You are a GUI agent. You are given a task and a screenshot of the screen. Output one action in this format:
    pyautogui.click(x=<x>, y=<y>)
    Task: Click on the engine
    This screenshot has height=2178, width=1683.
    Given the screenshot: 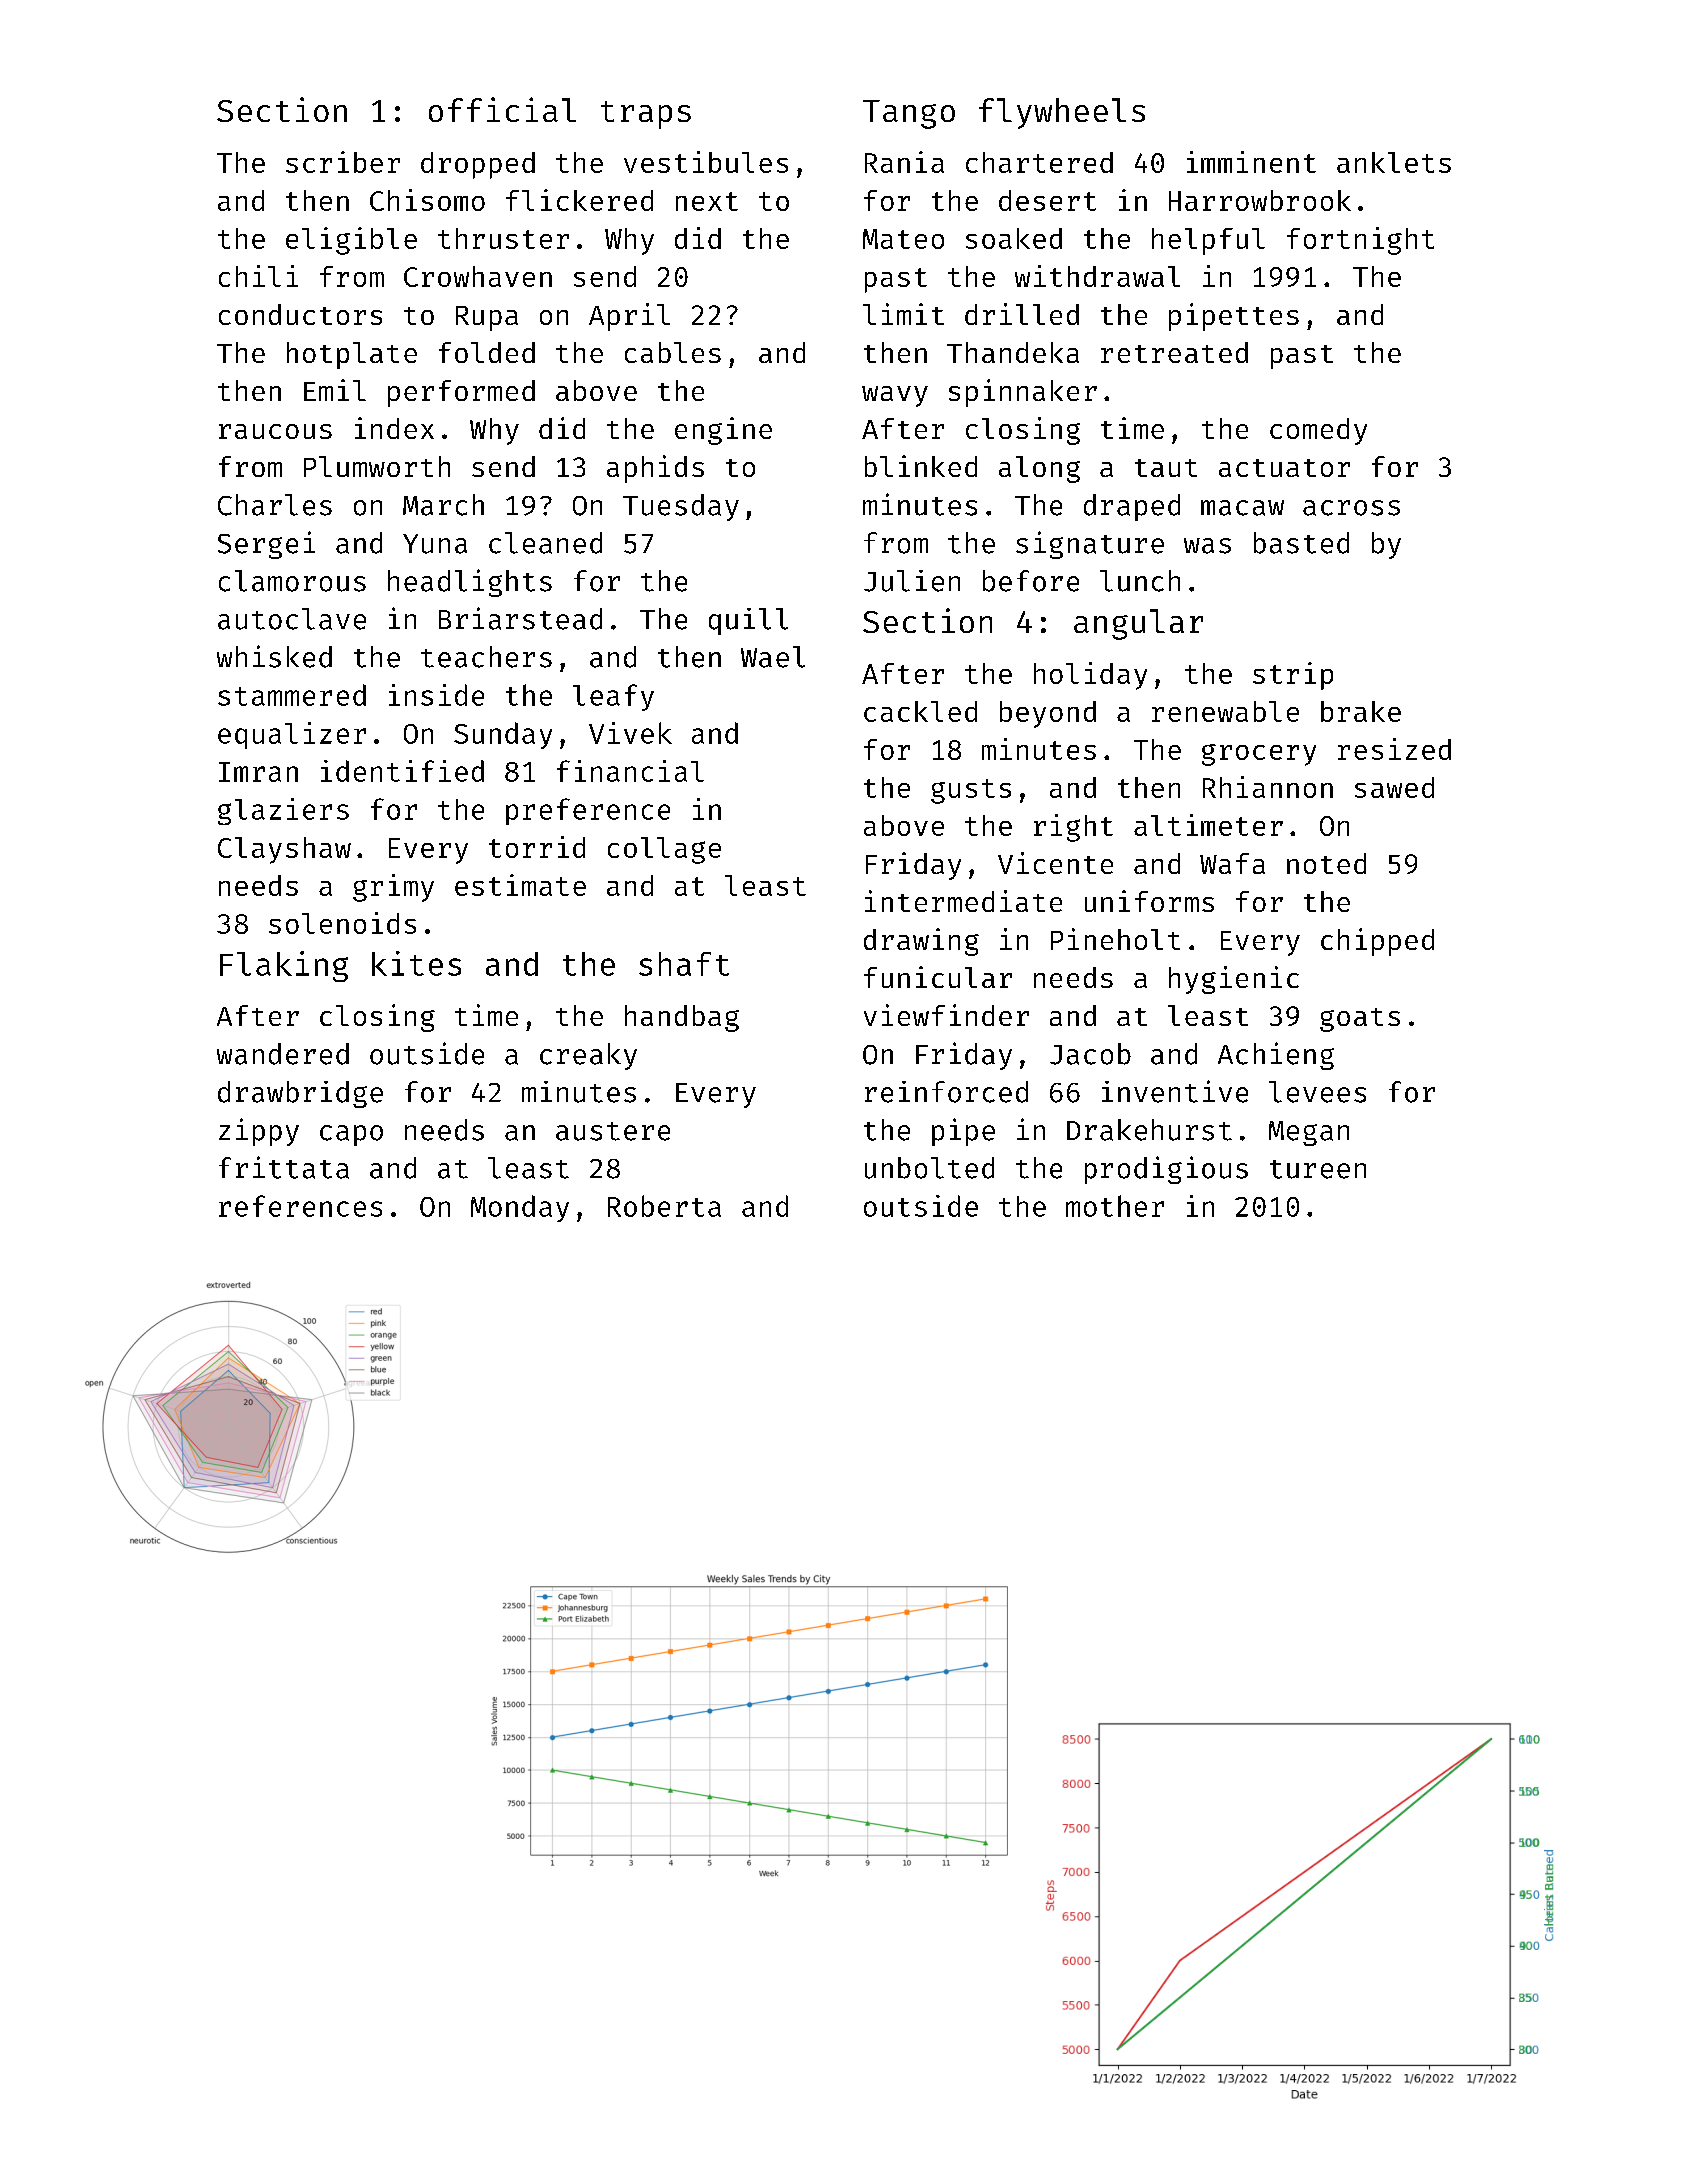 What is the action you would take?
    pyautogui.click(x=723, y=431)
